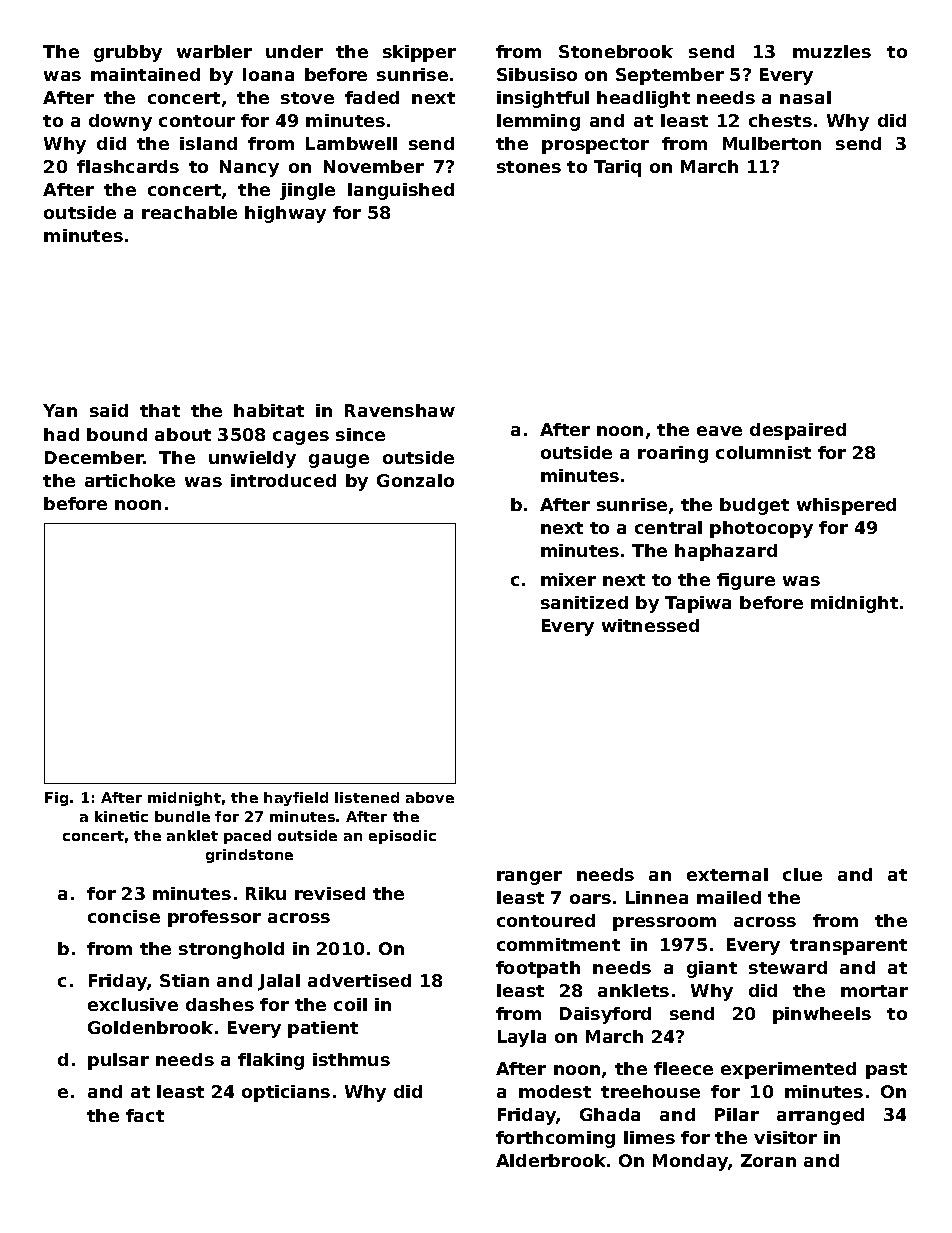  I want to click on warbler, so click(214, 51).
